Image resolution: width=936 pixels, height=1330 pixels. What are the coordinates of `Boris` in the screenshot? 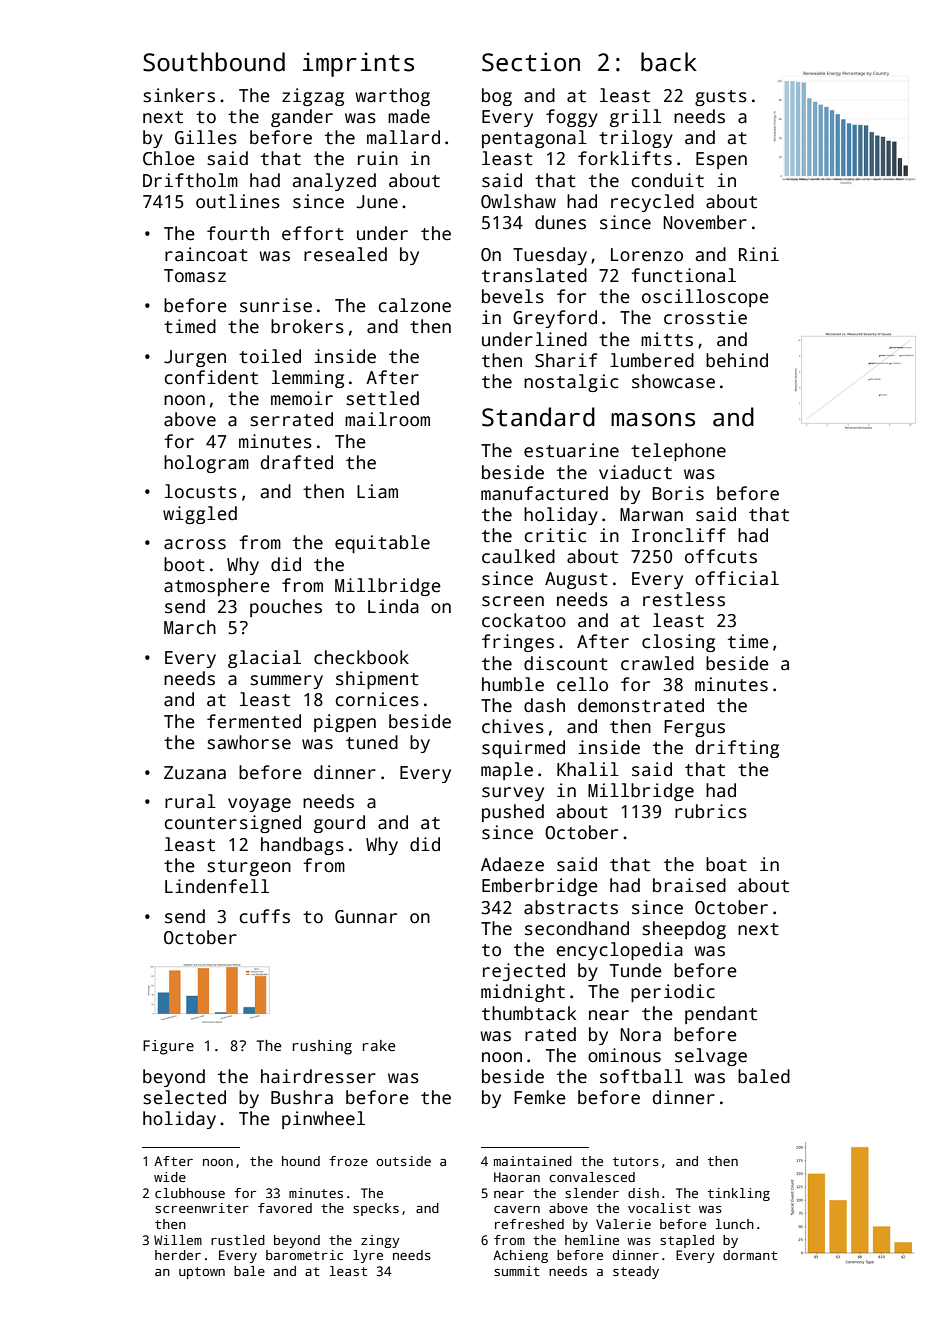 It's located at (678, 493).
